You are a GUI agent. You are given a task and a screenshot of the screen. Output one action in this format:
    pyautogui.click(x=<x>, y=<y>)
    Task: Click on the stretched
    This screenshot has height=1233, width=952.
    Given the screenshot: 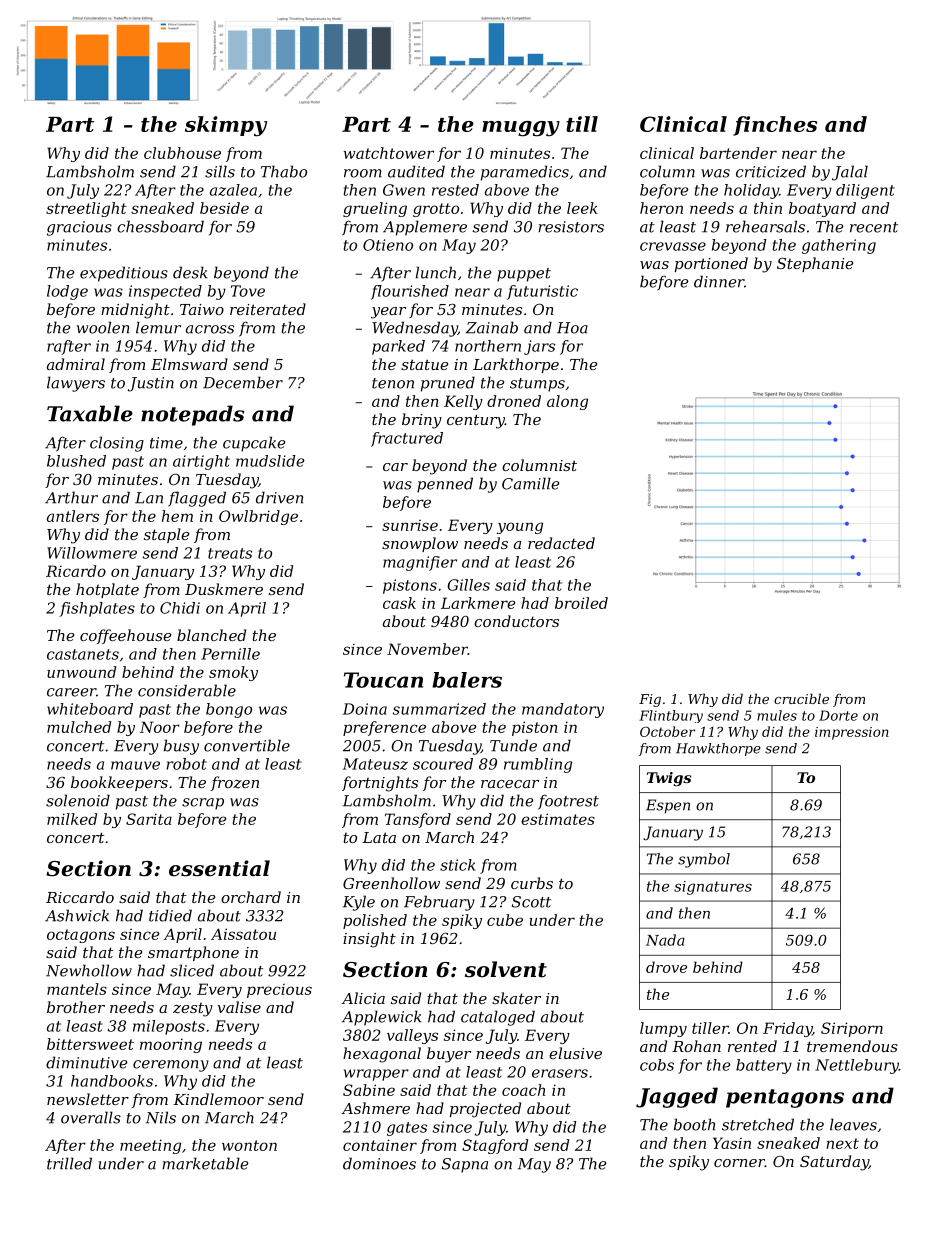 What is the action you would take?
    pyautogui.click(x=758, y=1124)
